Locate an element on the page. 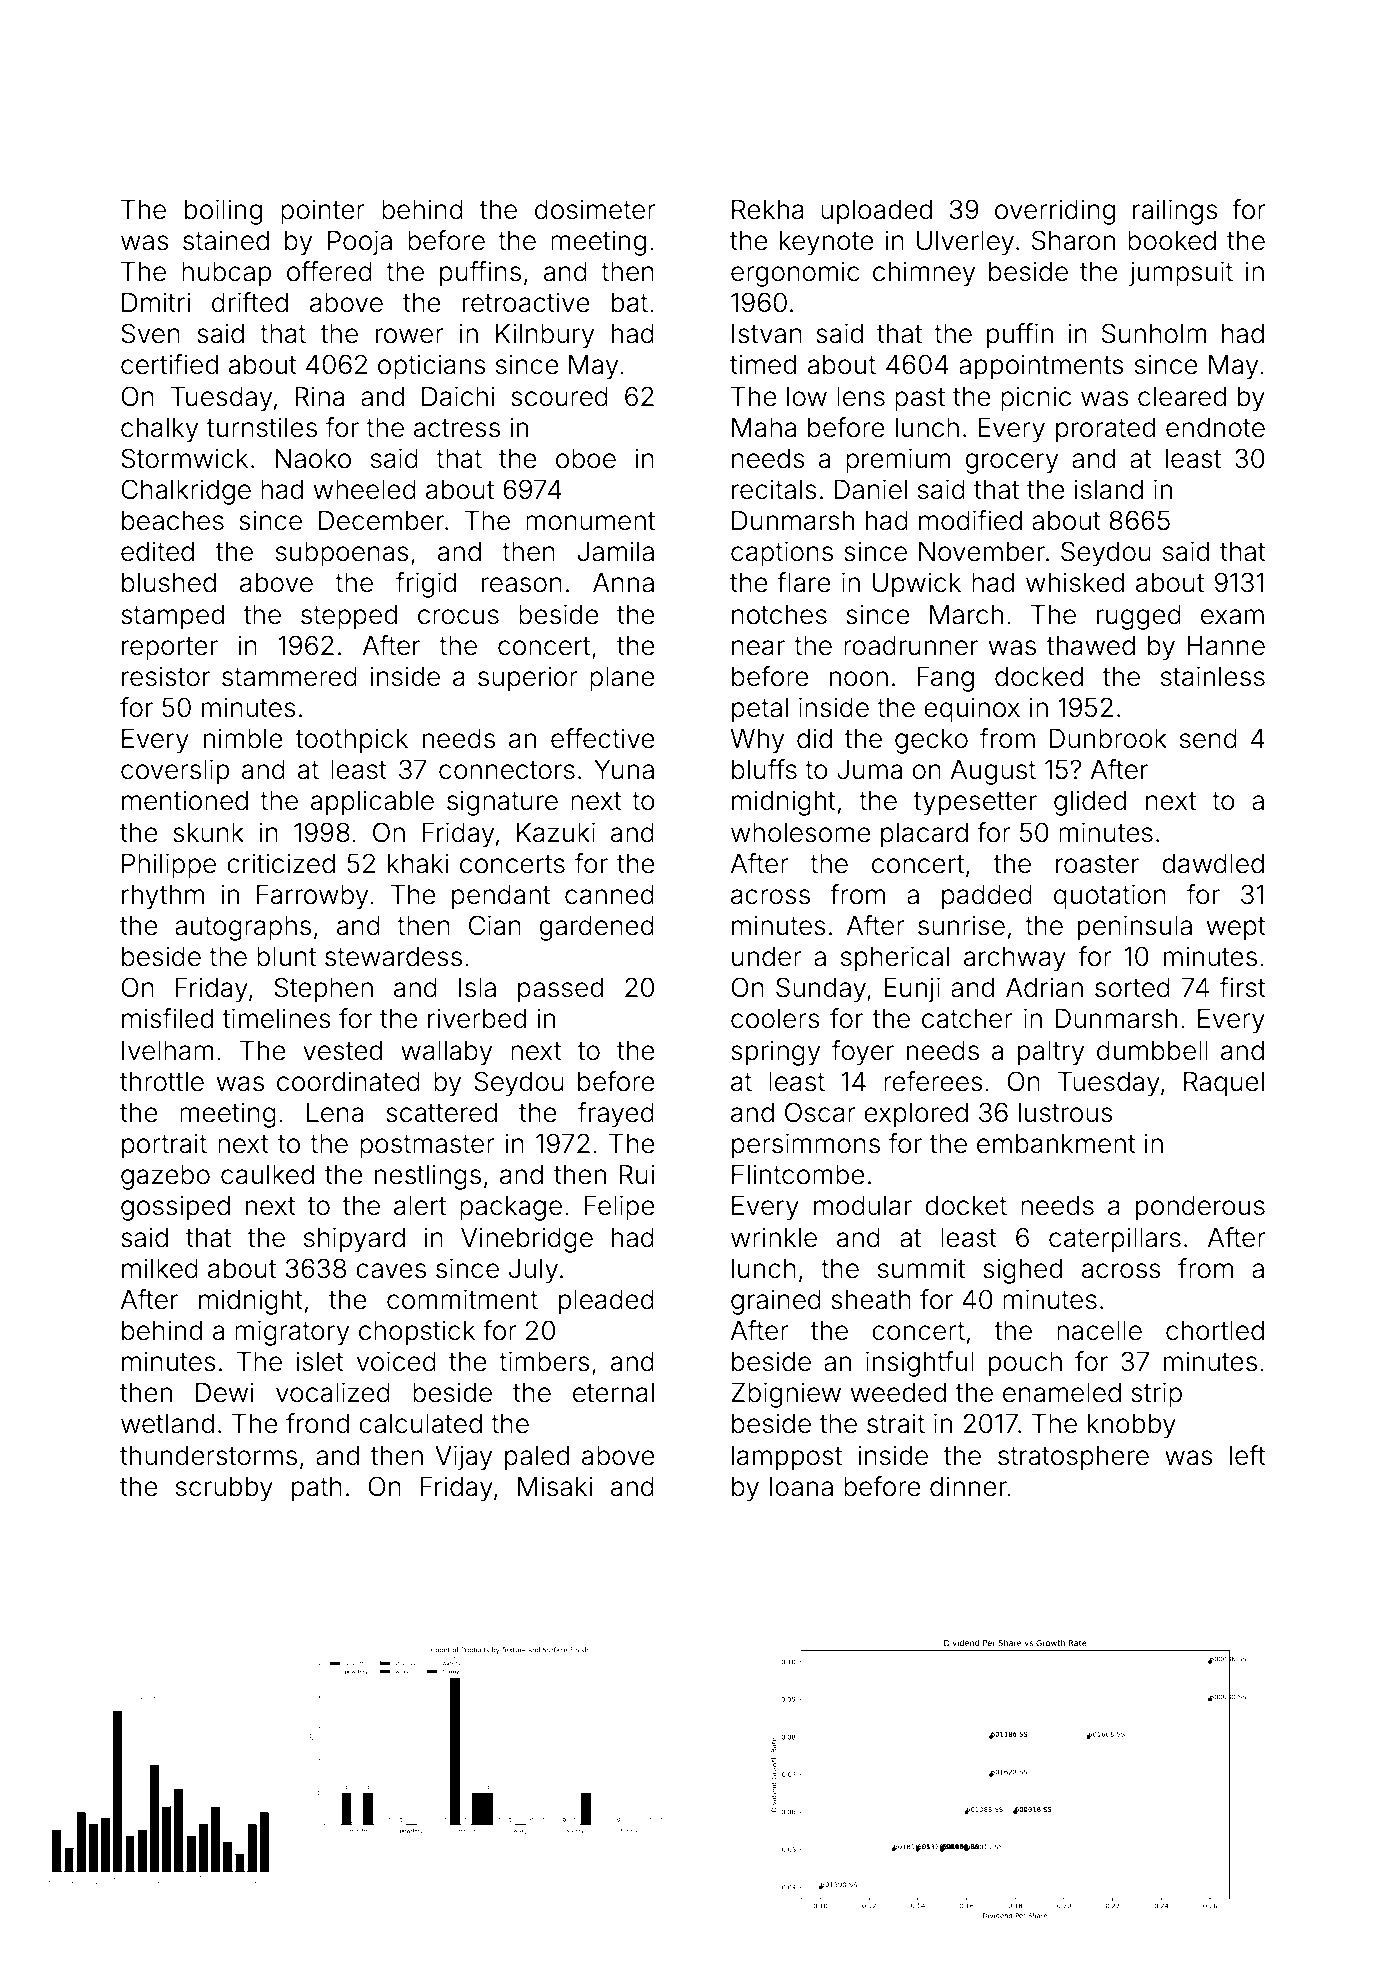 This image has height=1969, width=1386. scrubby is located at coordinates (224, 1489).
